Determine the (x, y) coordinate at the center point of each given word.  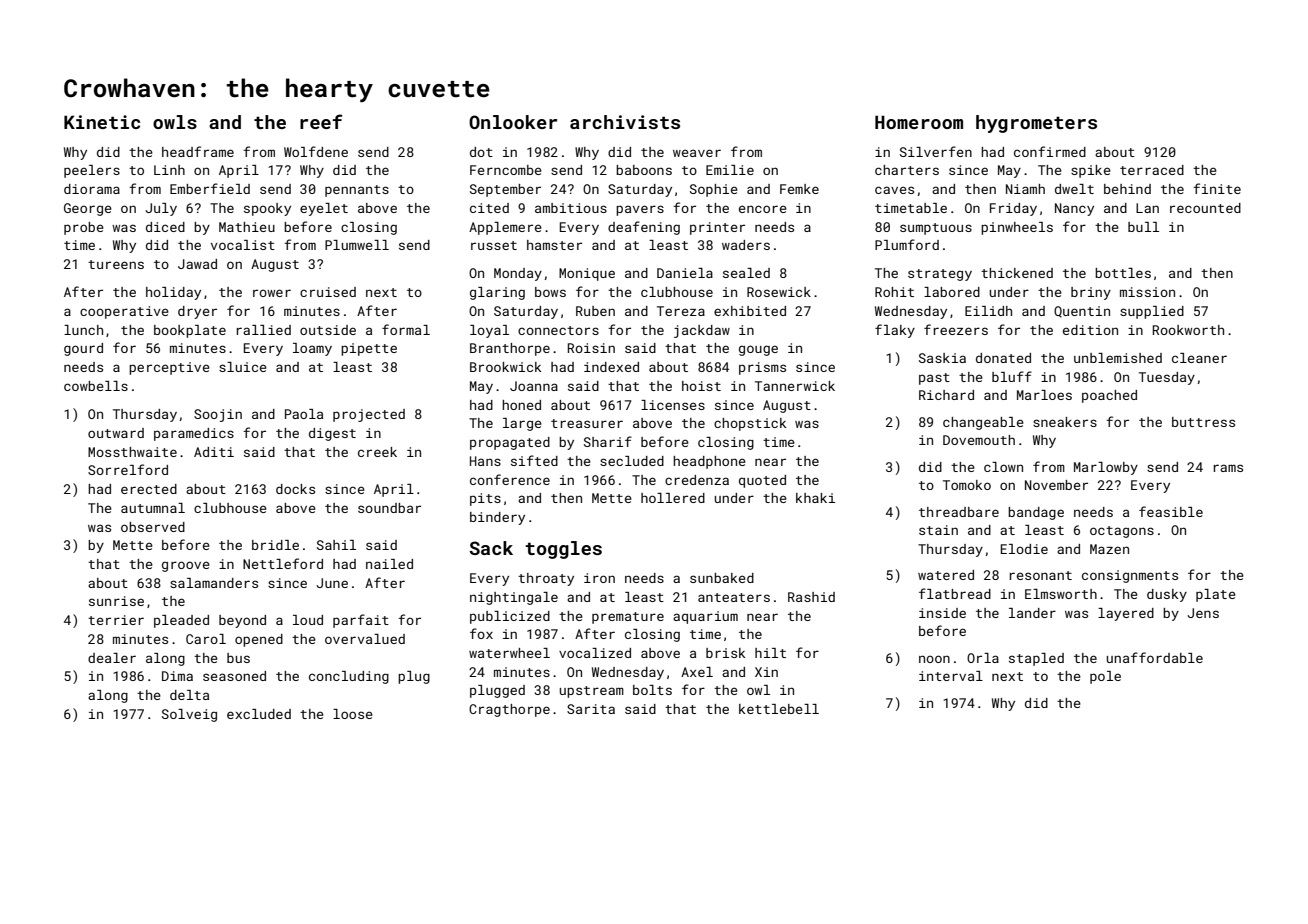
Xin (766, 672)
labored (952, 292)
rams (1228, 468)
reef (321, 121)
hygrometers (1036, 124)
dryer (197, 312)
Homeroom (919, 122)
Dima (177, 676)
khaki (815, 498)
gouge (758, 350)
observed (153, 527)
